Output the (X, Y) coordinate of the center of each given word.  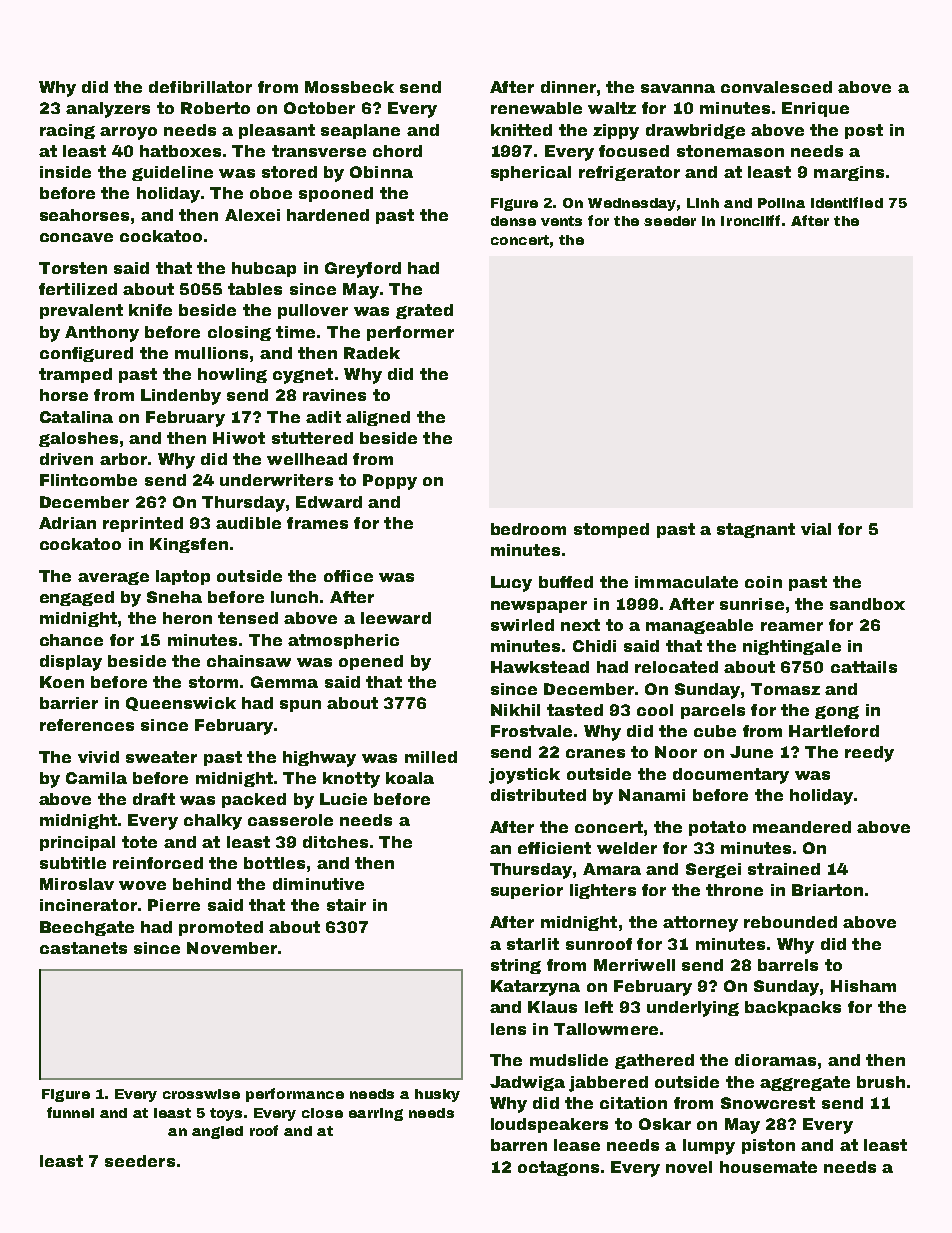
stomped (611, 530)
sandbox (867, 604)
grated (424, 311)
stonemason (730, 151)
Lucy (511, 584)
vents (561, 221)
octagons (558, 1168)
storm (213, 682)
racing (67, 131)
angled (217, 1132)
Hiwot (239, 438)
